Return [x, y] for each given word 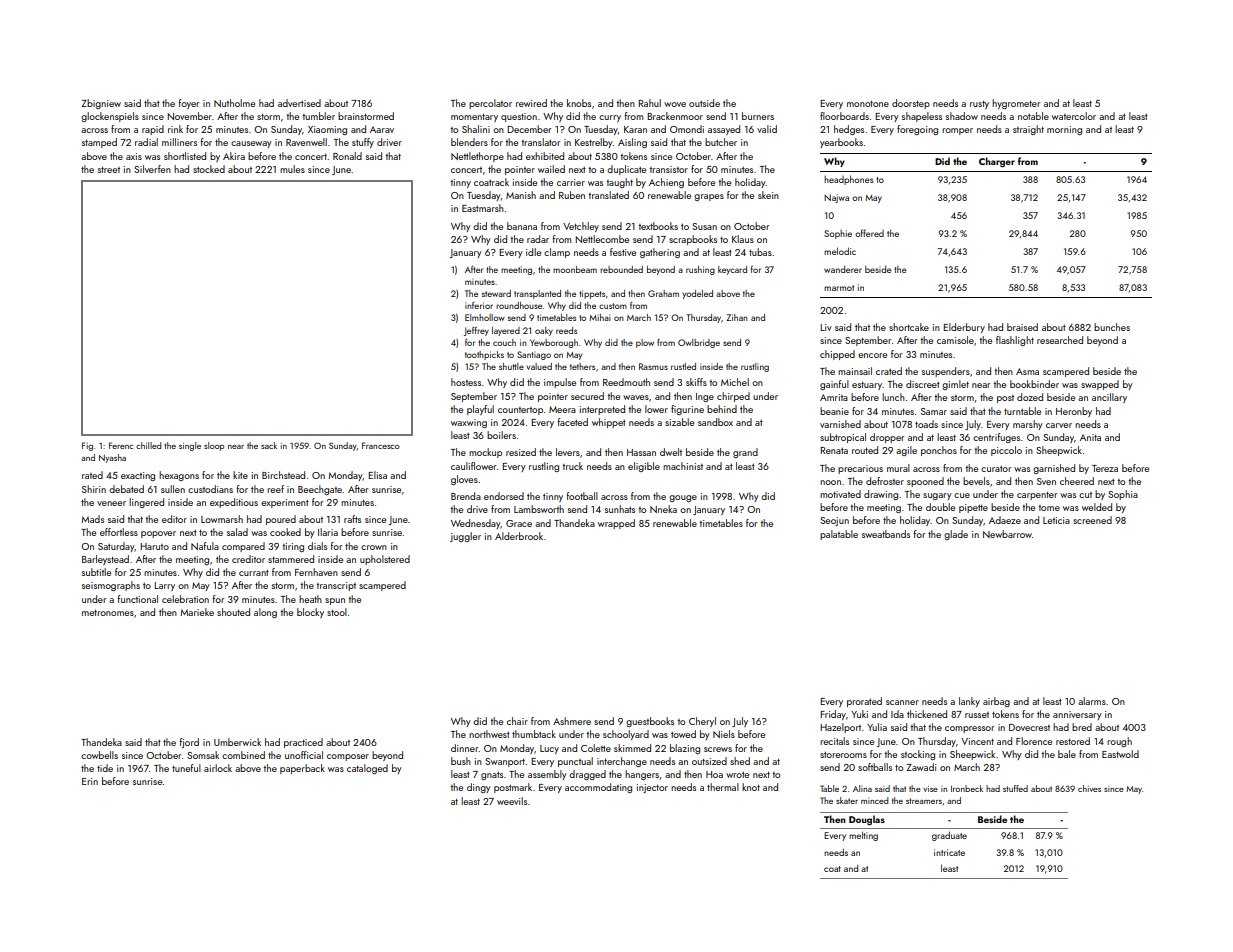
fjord [189, 743]
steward [496, 293]
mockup [485, 453]
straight [1028, 130]
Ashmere [572, 721]
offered [869, 233]
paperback [302, 769]
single [190, 446]
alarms [1092, 701]
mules [292, 169]
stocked [209, 169]
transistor [668, 169]
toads [926, 424]
